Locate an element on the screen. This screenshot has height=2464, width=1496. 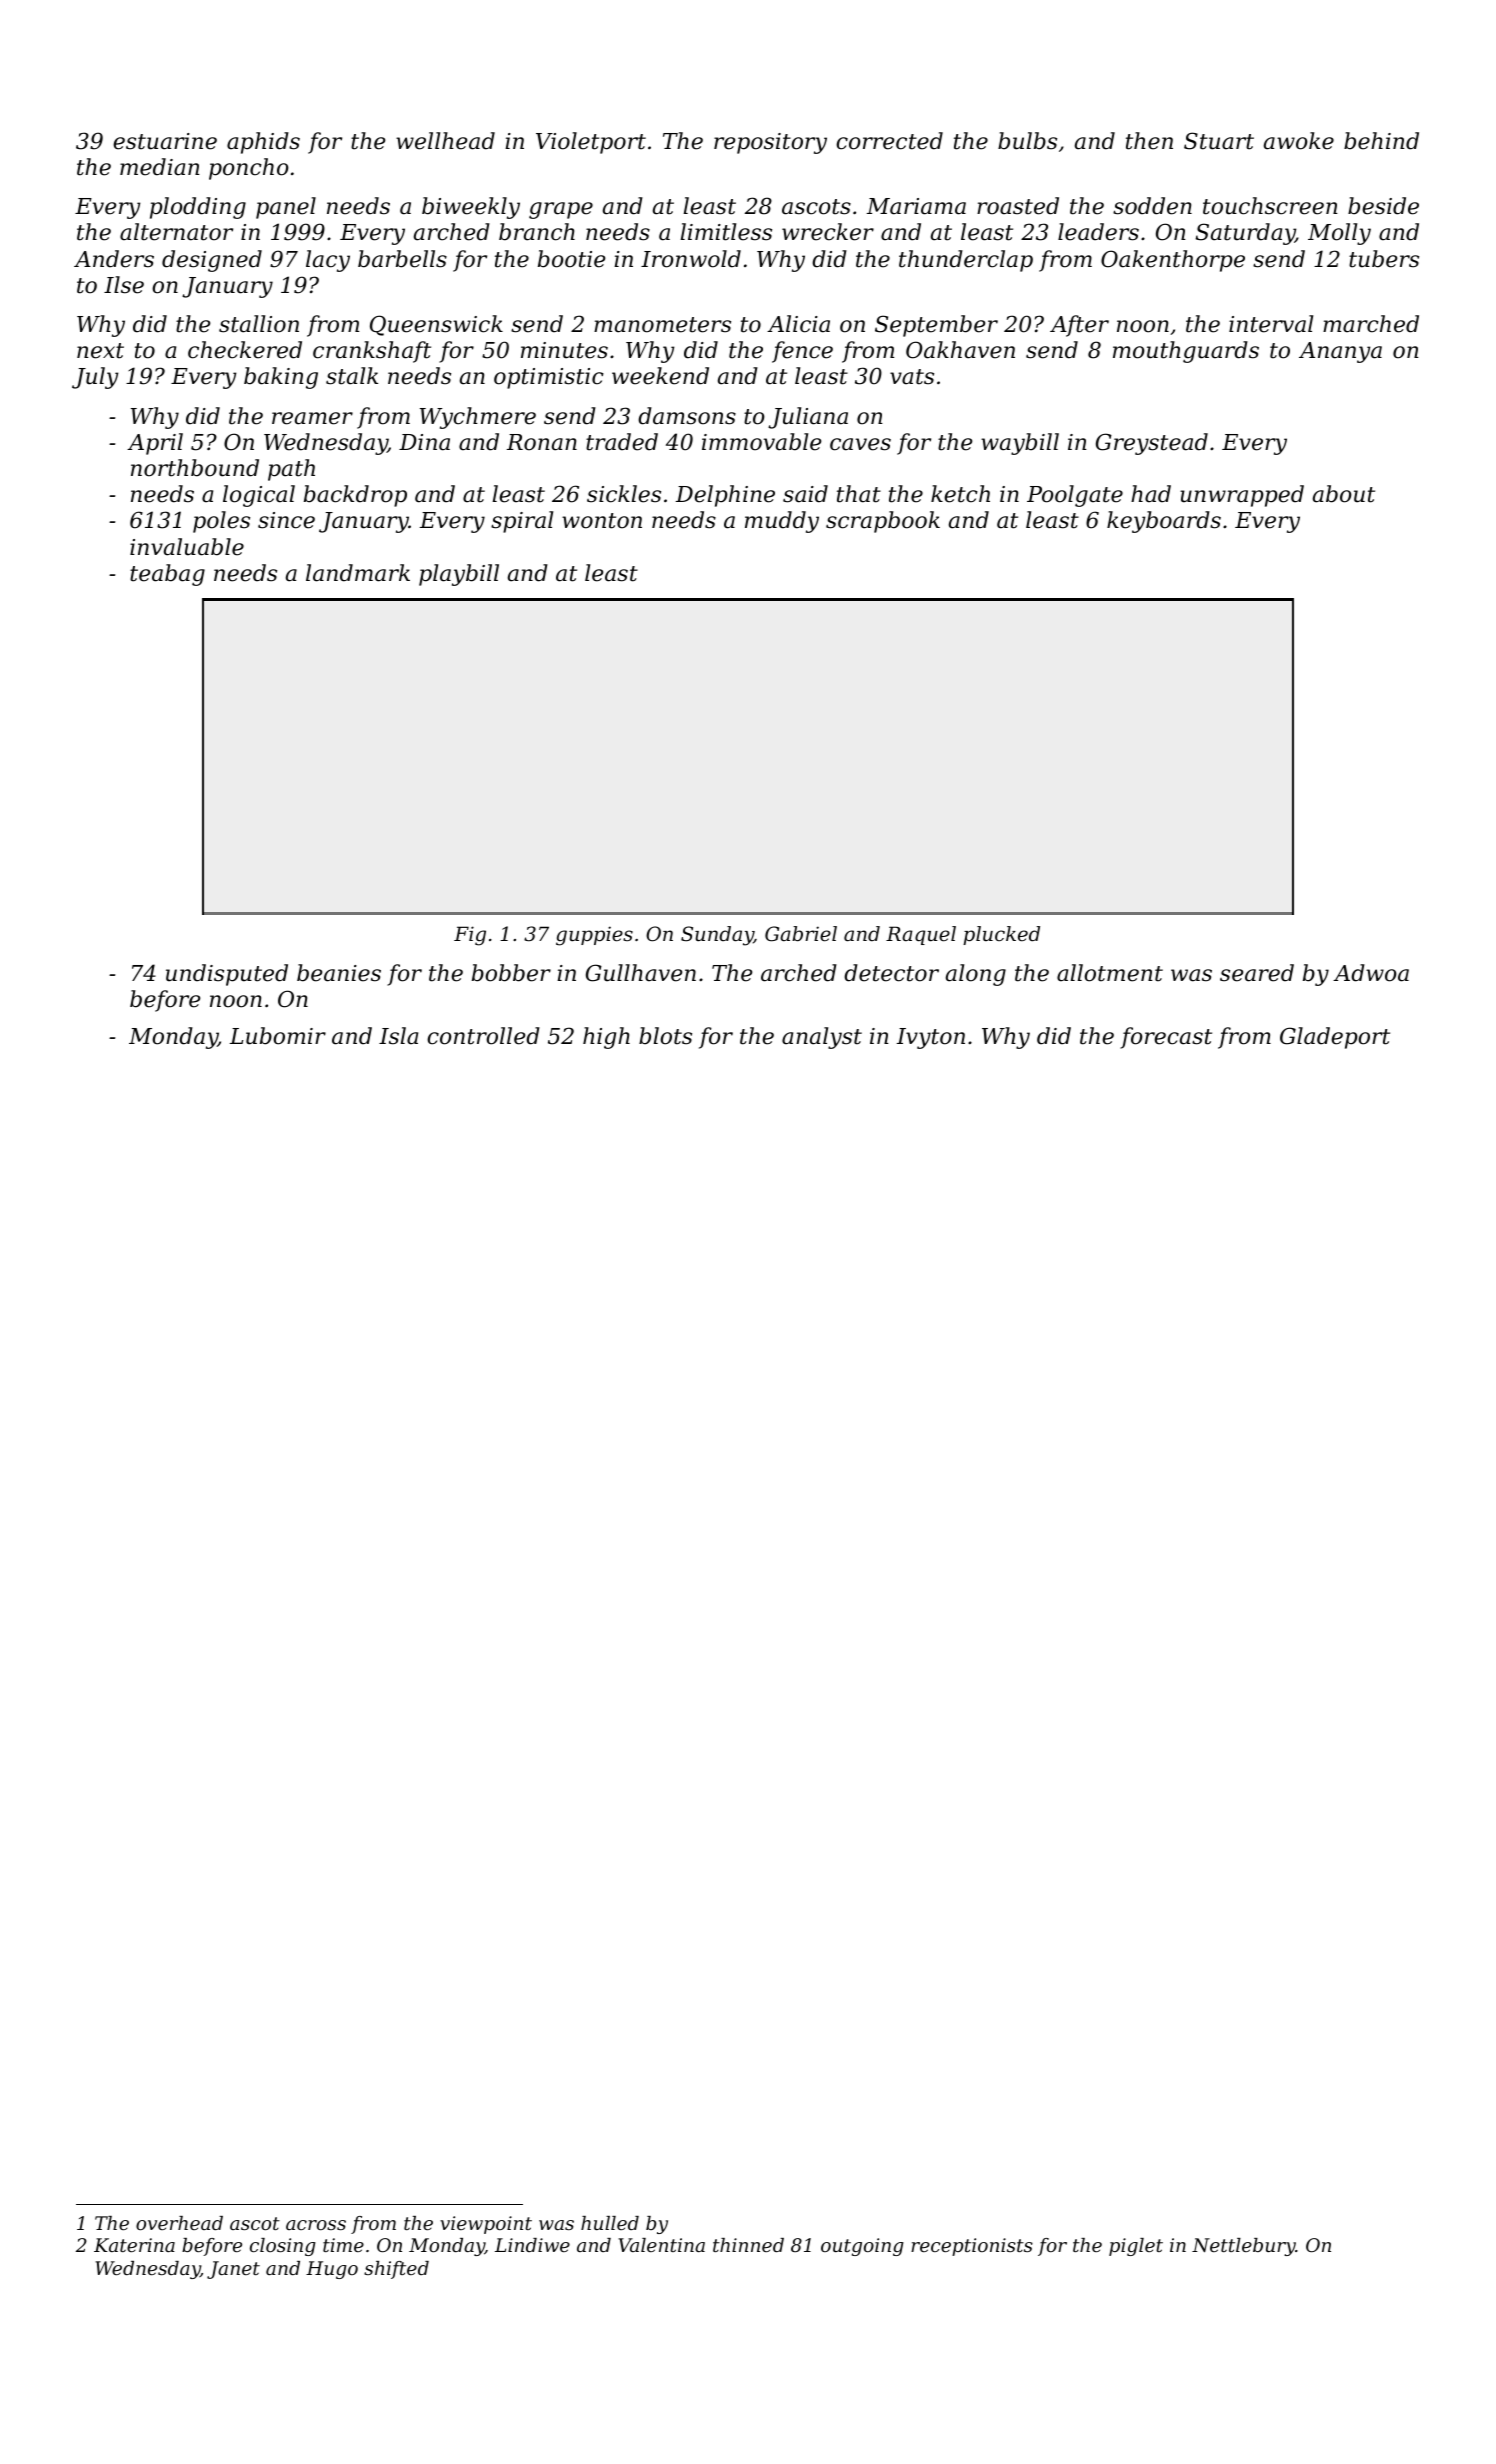
allotment is located at coordinates (1110, 973).
